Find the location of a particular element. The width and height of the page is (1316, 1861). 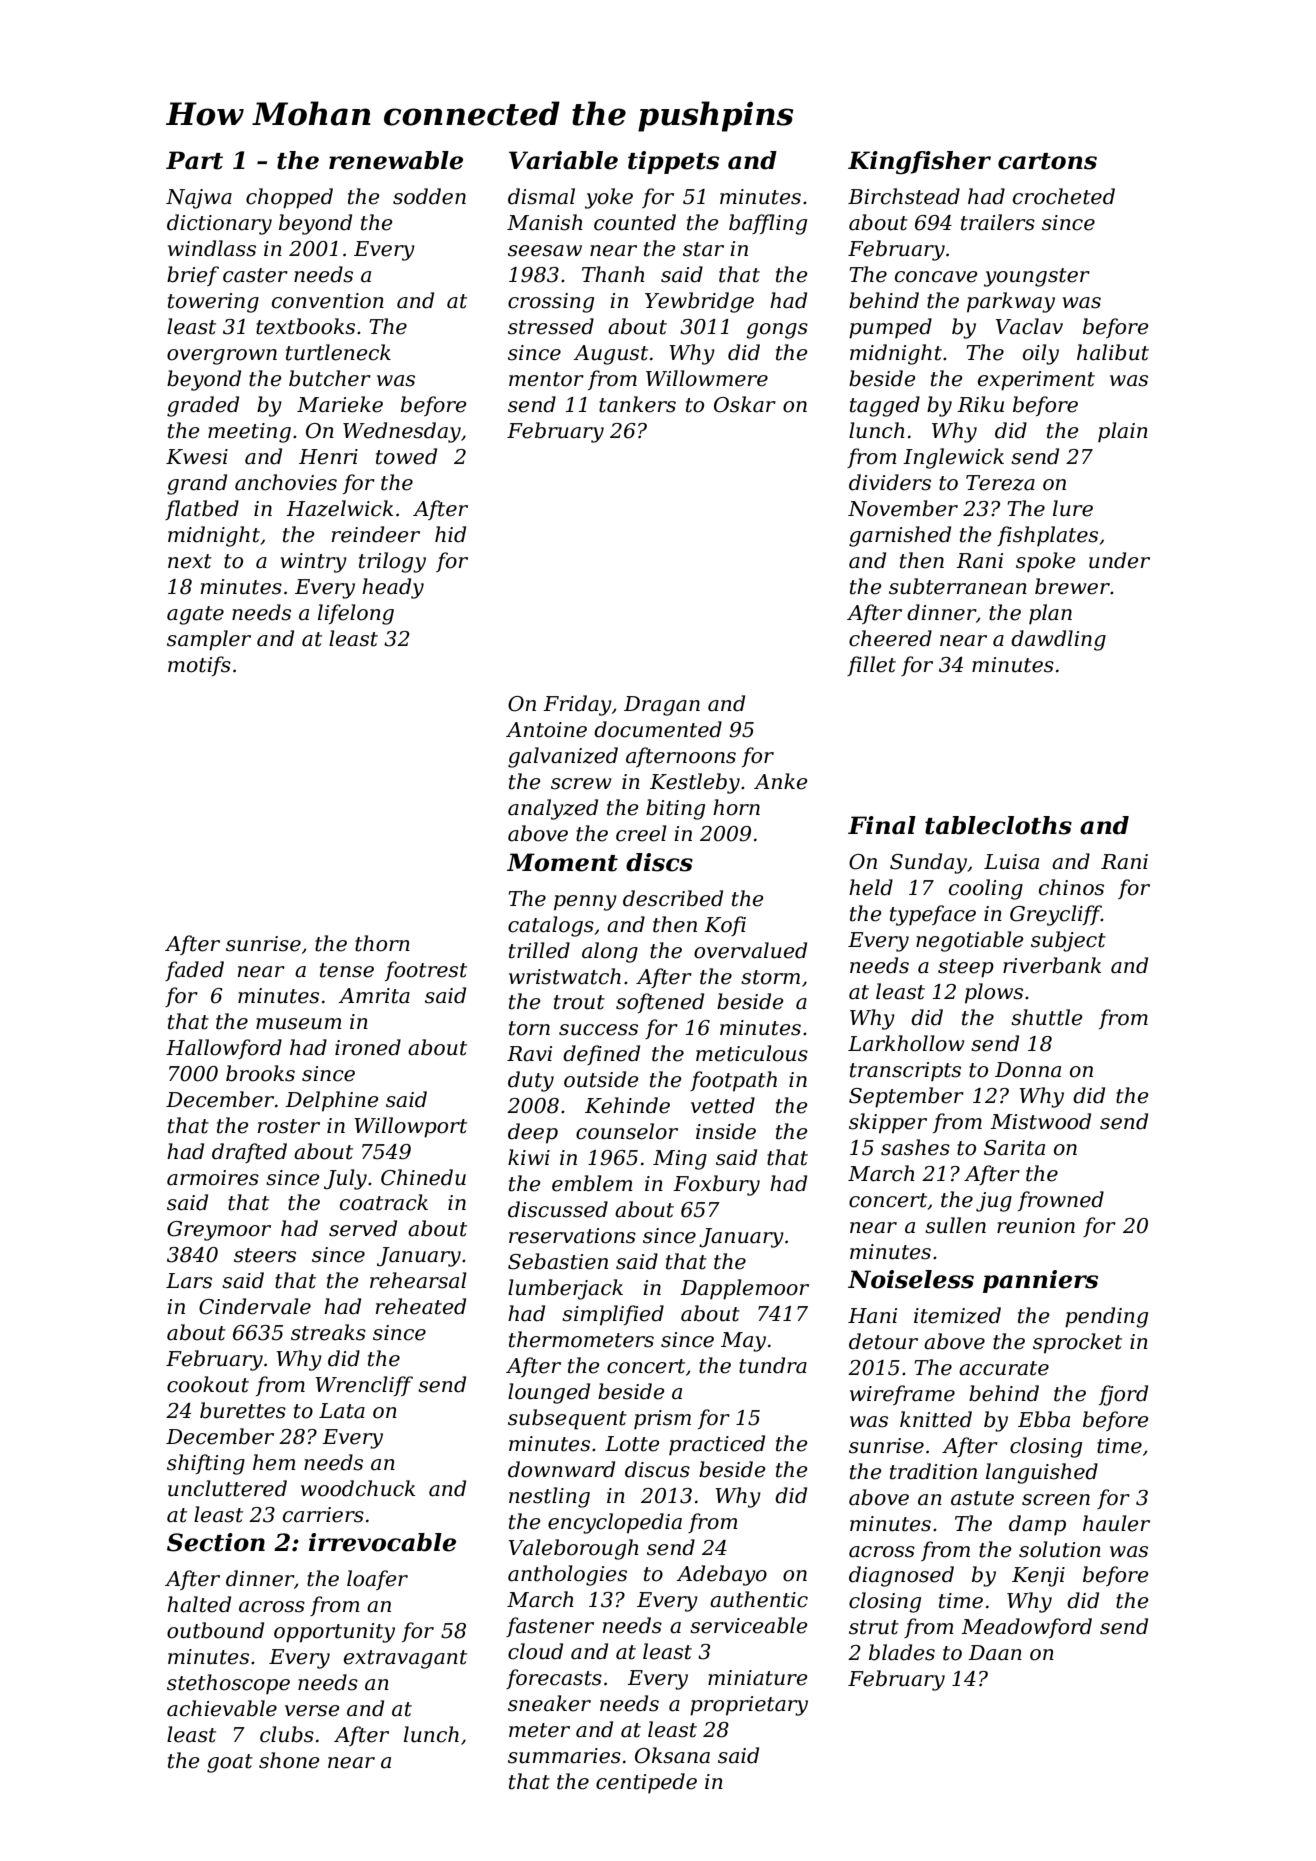

plows is located at coordinates (994, 993).
